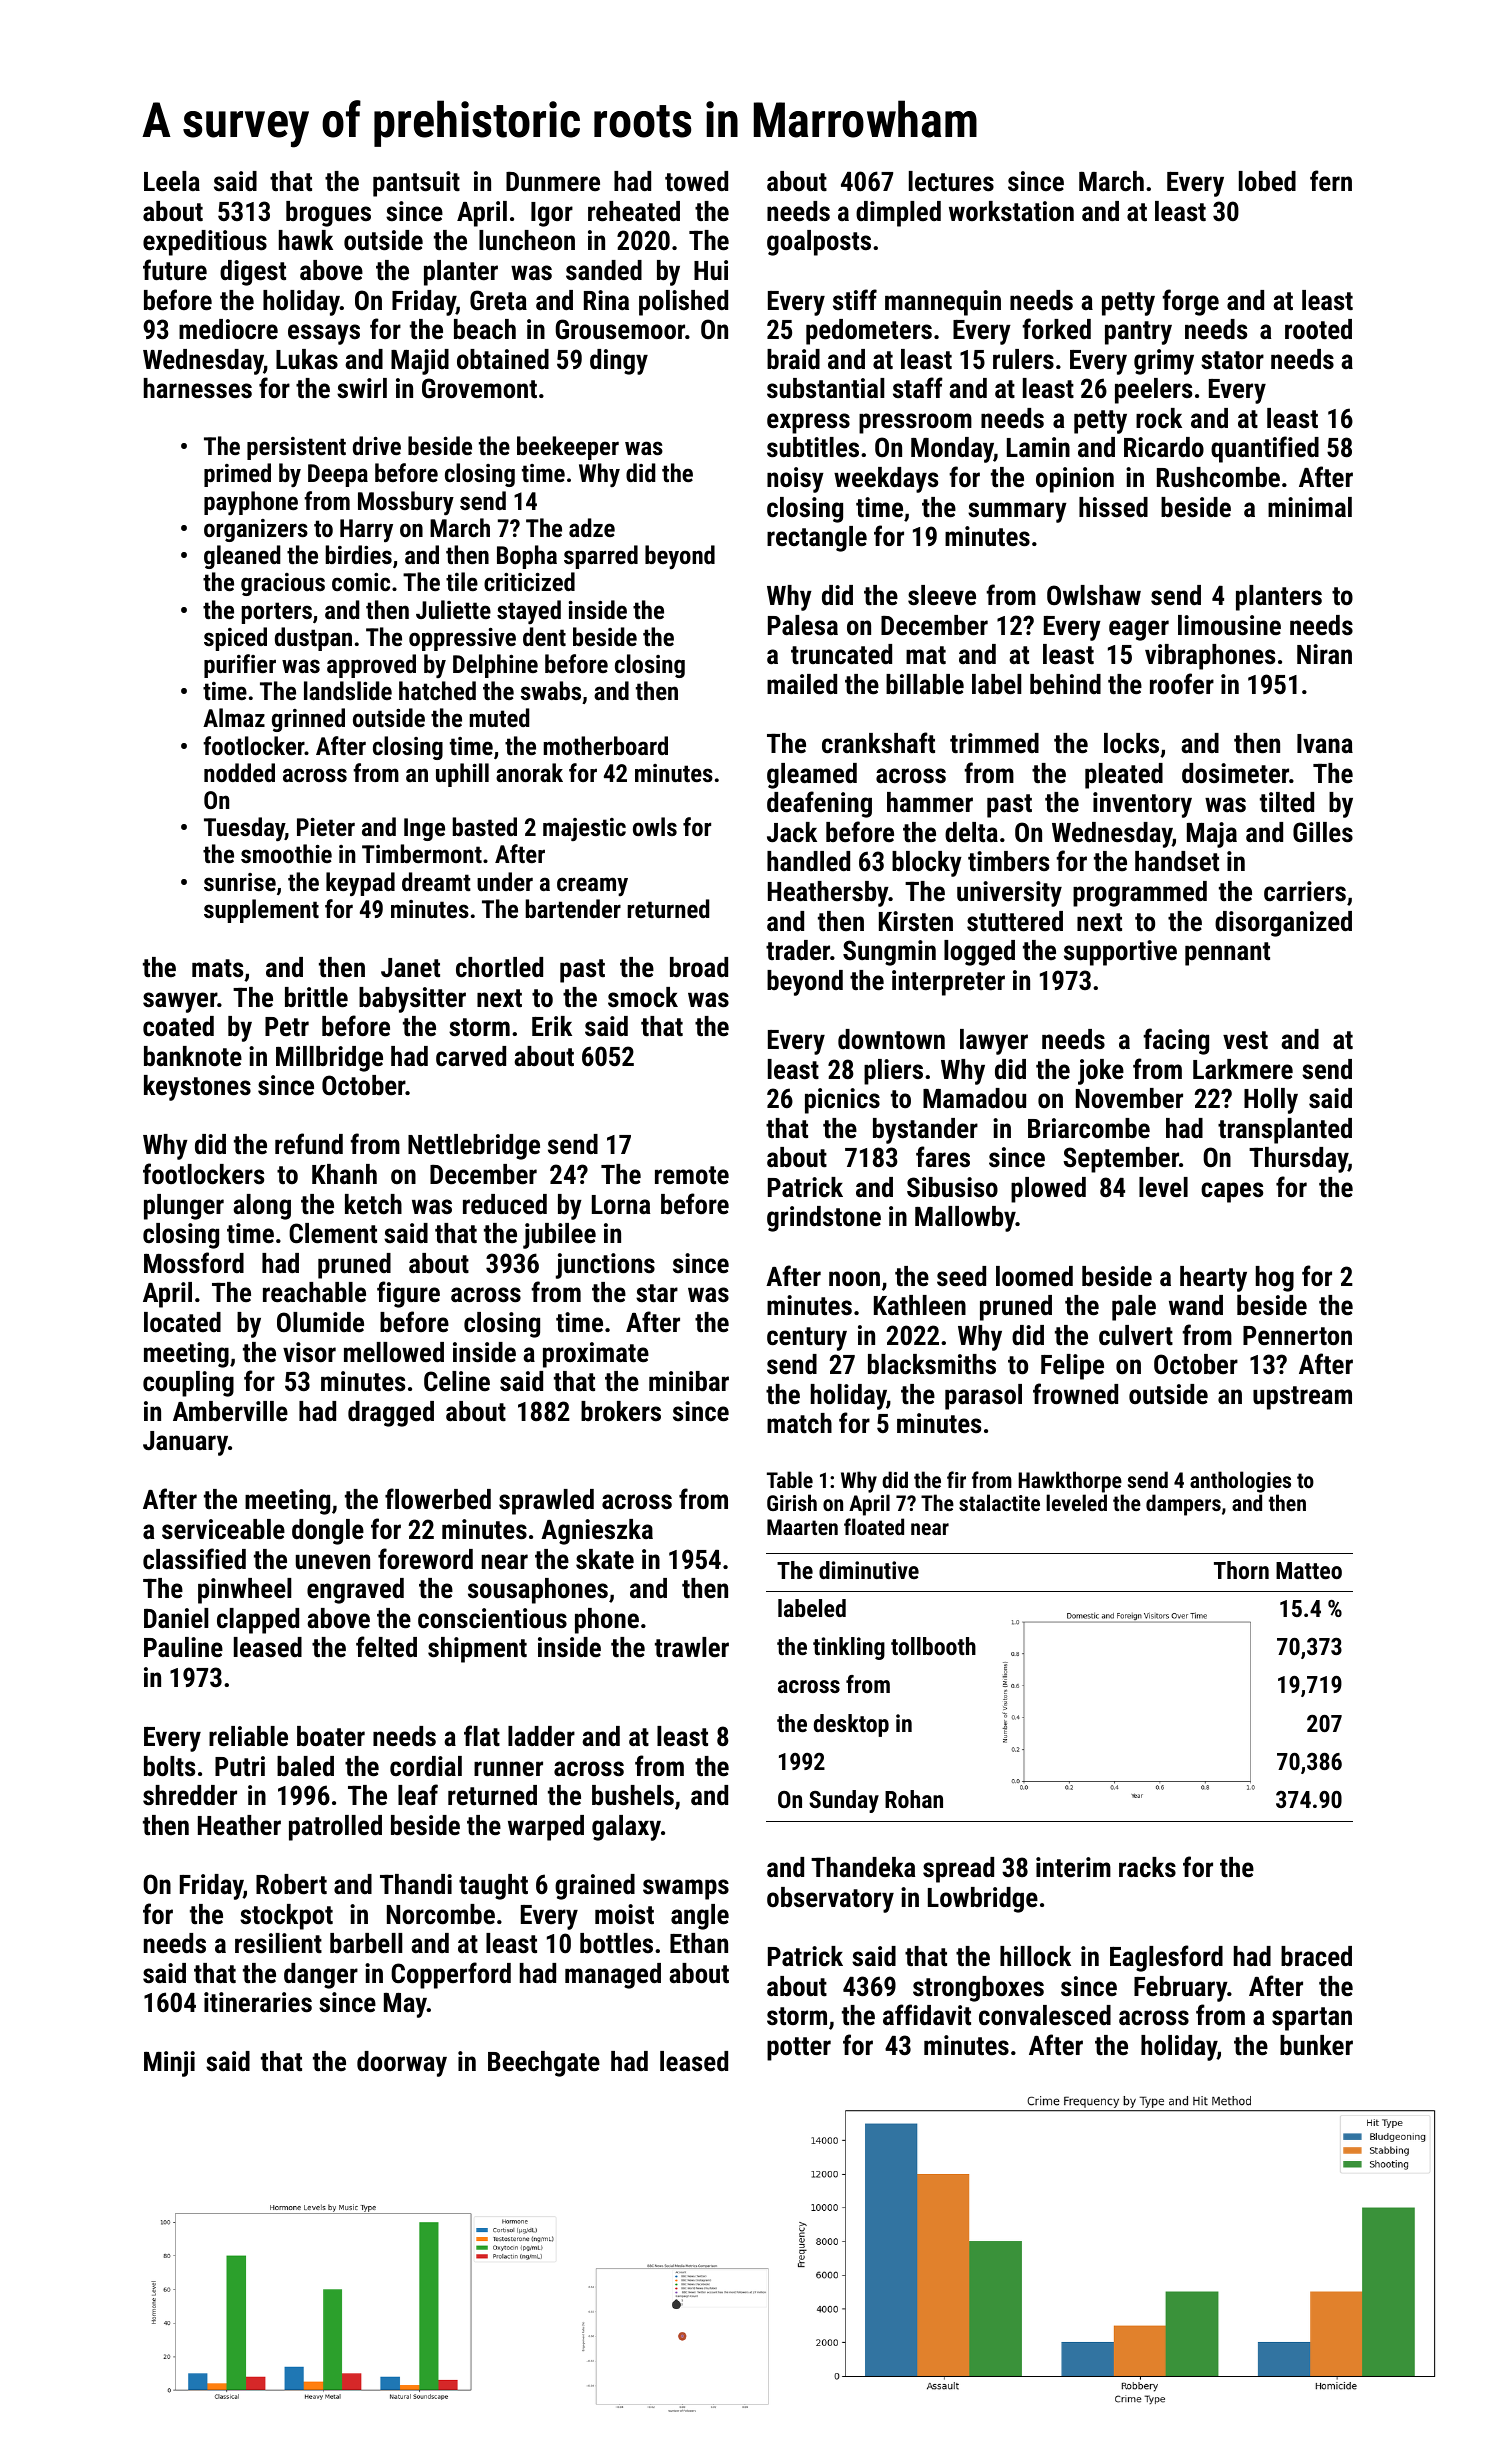 This screenshot has width=1496, height=2464. What do you see at coordinates (920, 1305) in the screenshot?
I see `Kathleen` at bounding box center [920, 1305].
